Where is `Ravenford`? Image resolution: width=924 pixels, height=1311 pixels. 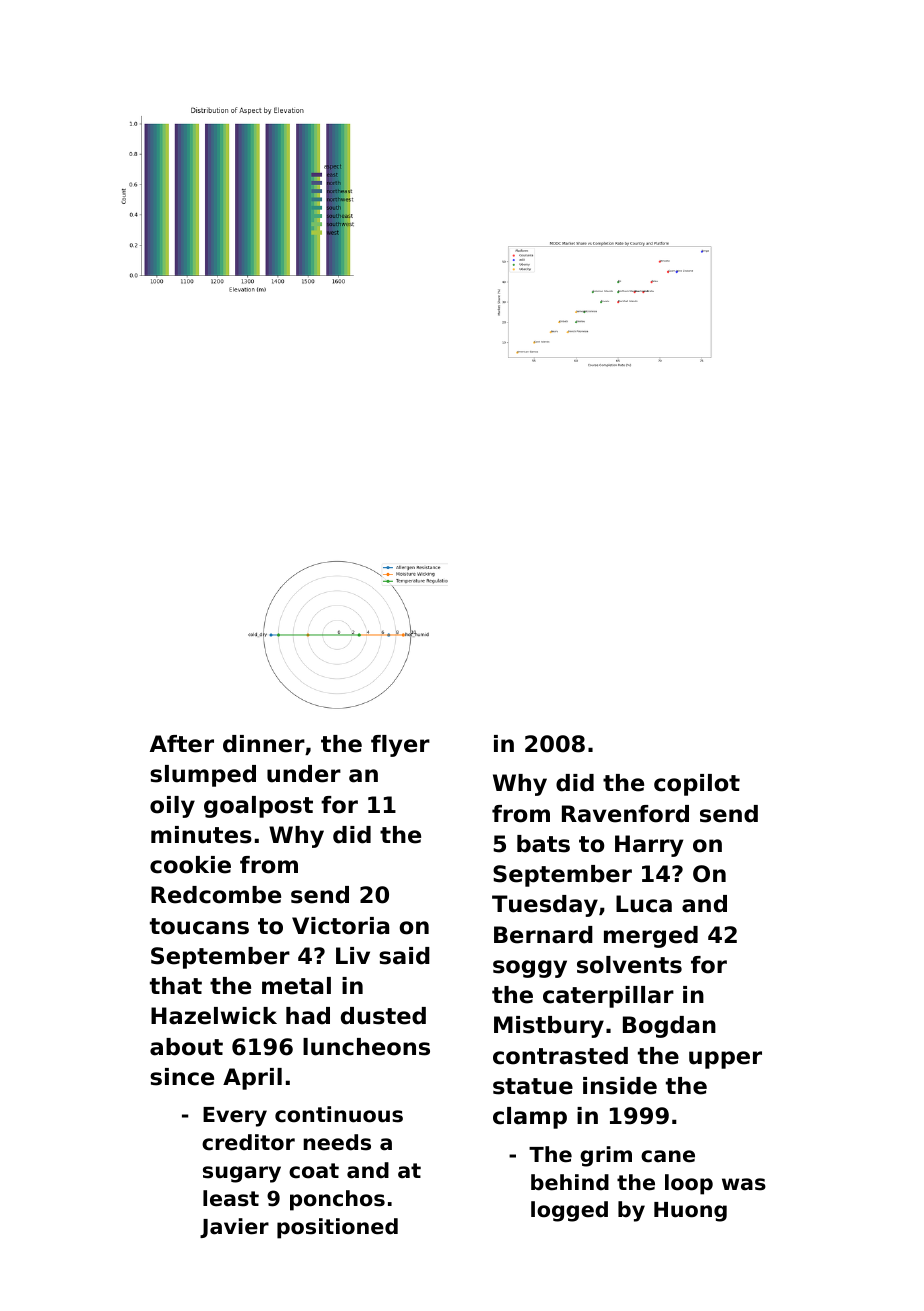 Ravenford is located at coordinates (625, 814).
